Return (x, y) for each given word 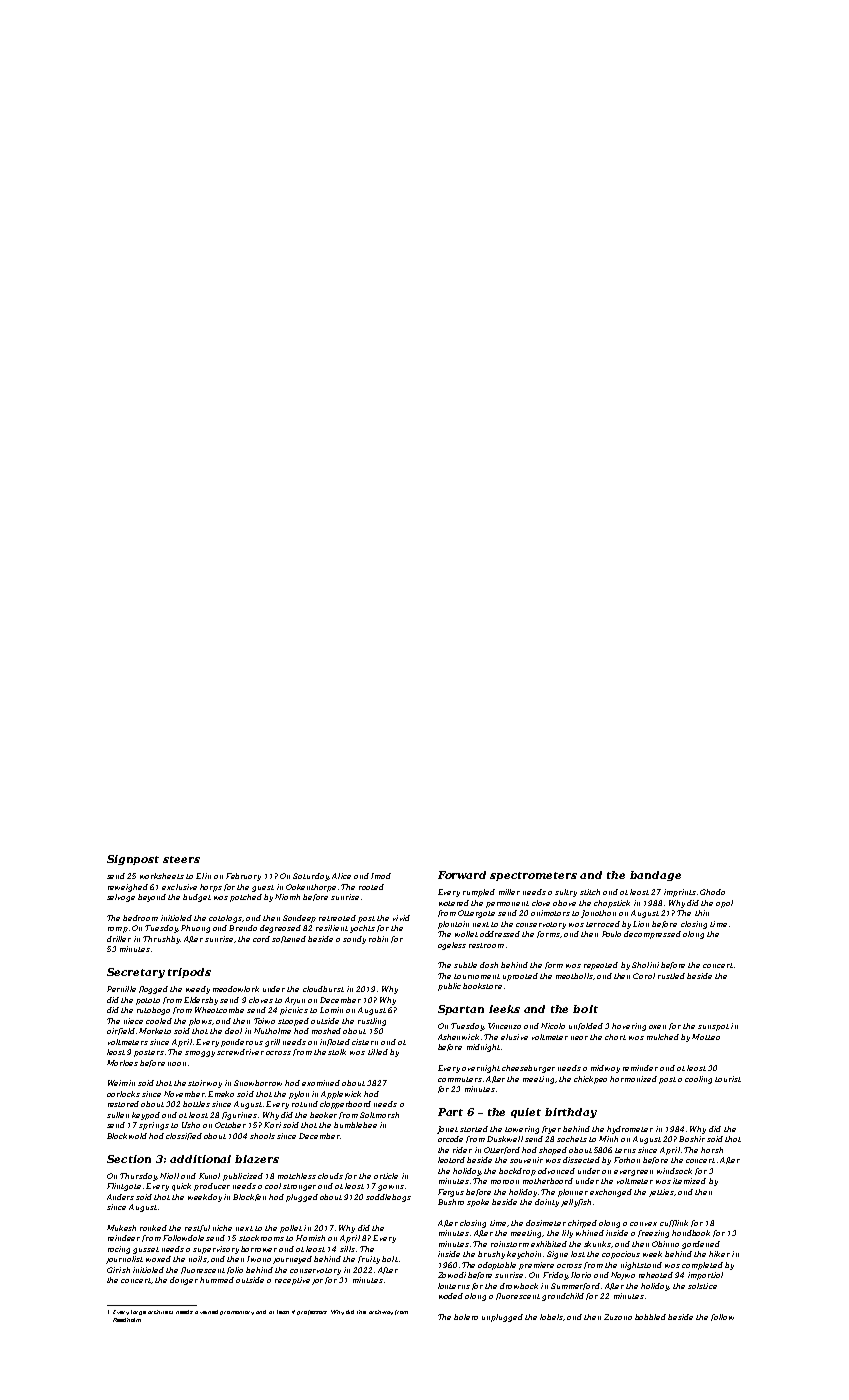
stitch (590, 892)
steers (181, 859)
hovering (629, 1027)
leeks (504, 1009)
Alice (341, 876)
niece (133, 1021)
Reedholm (127, 1320)
